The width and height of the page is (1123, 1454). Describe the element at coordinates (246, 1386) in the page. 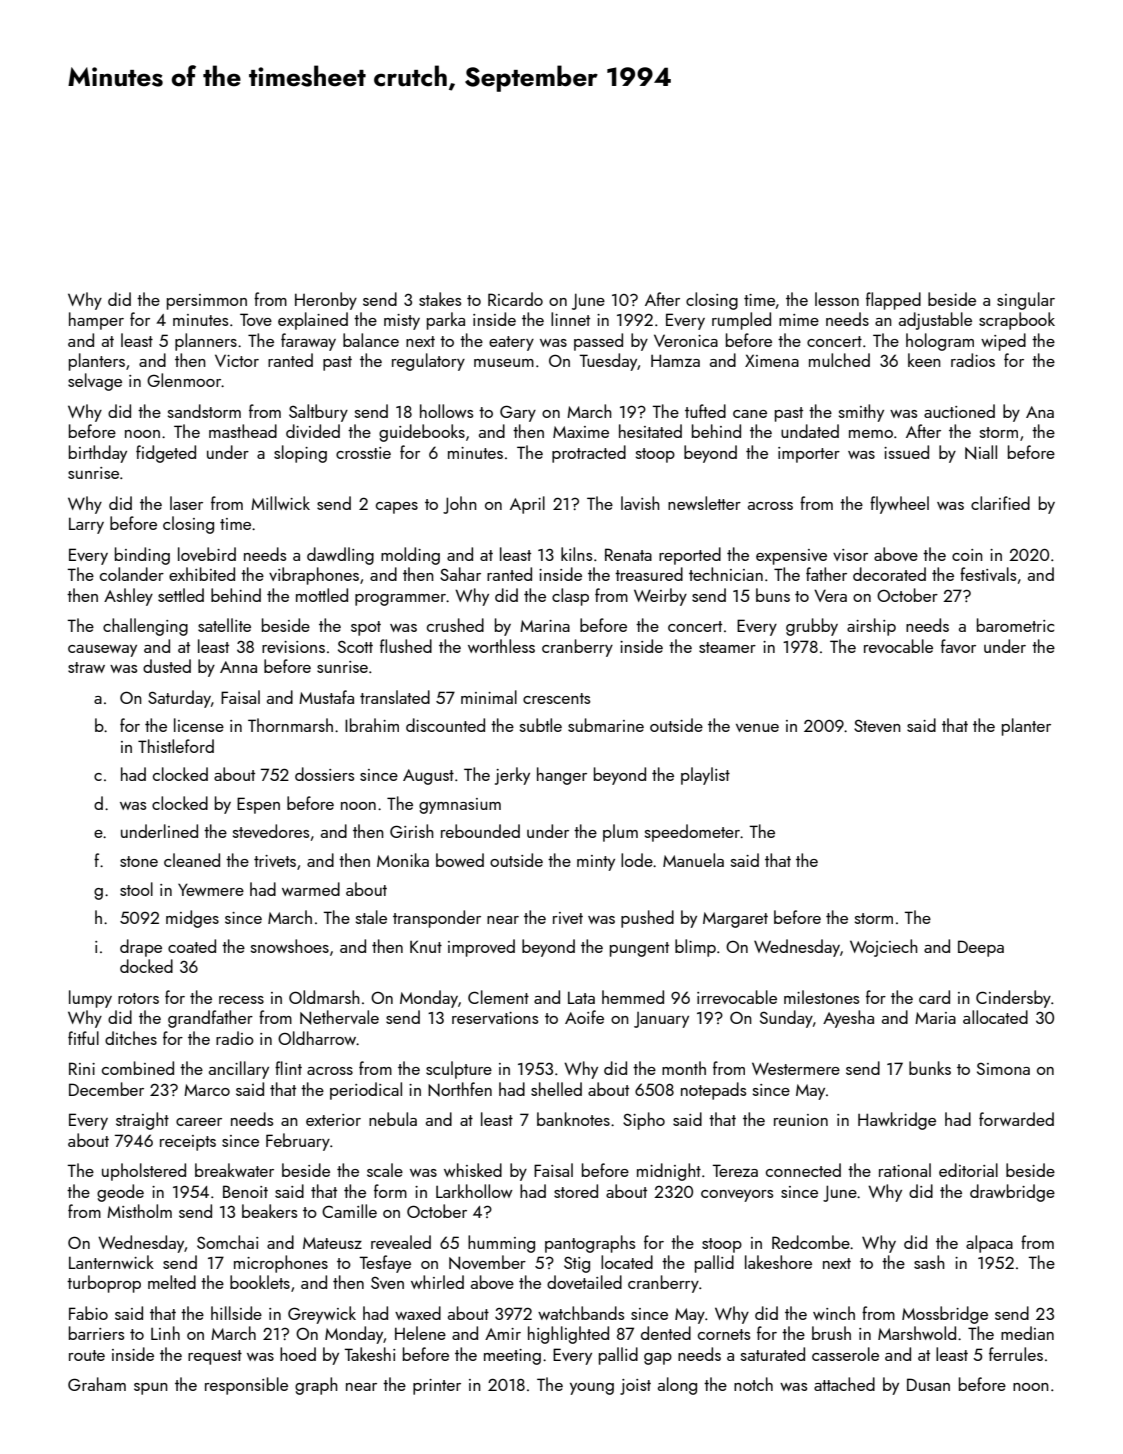

I see `responsible` at that location.
